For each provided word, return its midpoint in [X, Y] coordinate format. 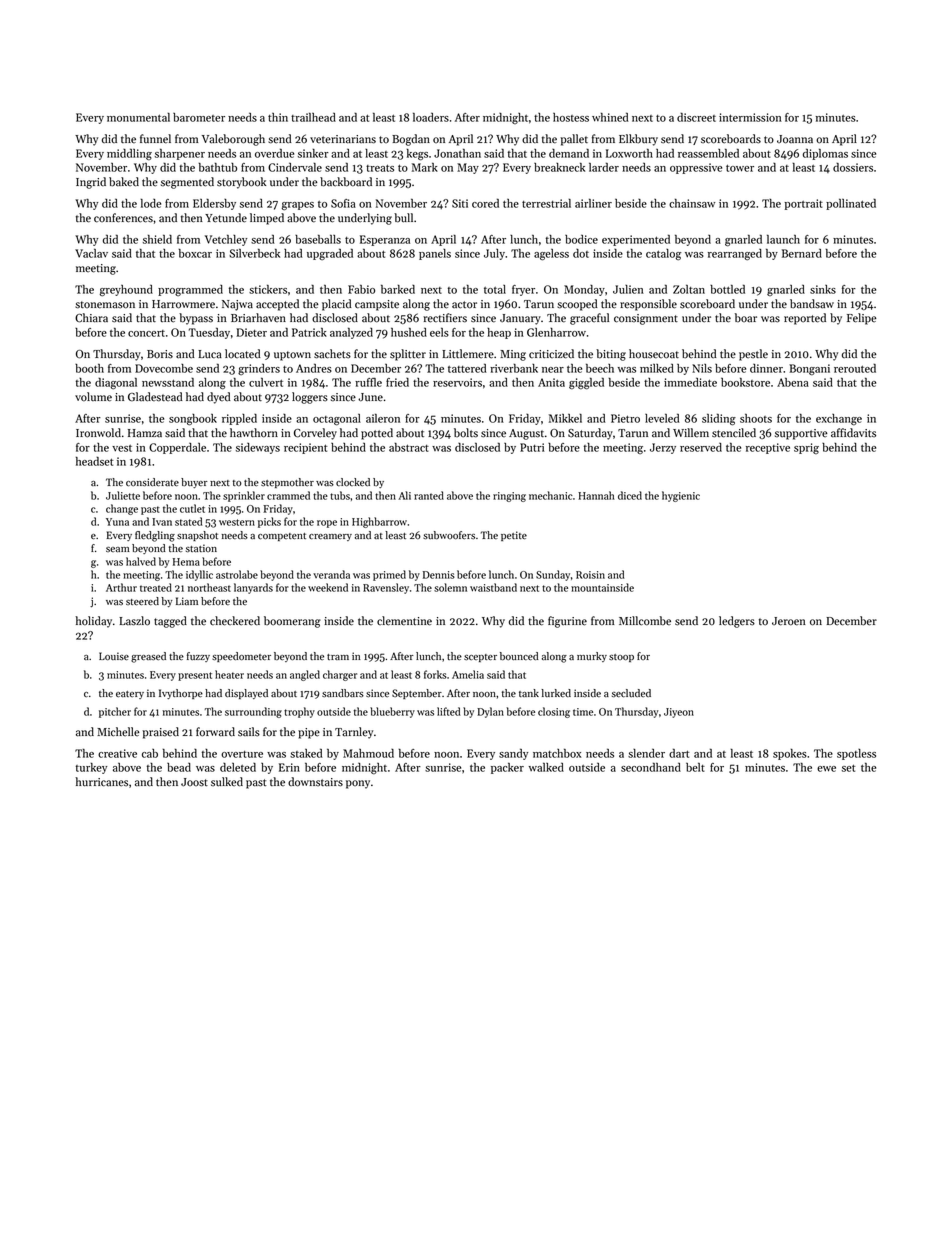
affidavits [853, 433]
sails [249, 732]
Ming [513, 355]
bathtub [218, 167]
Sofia [343, 203]
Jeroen [789, 621]
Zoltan [689, 289]
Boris [160, 354]
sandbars [343, 693]
